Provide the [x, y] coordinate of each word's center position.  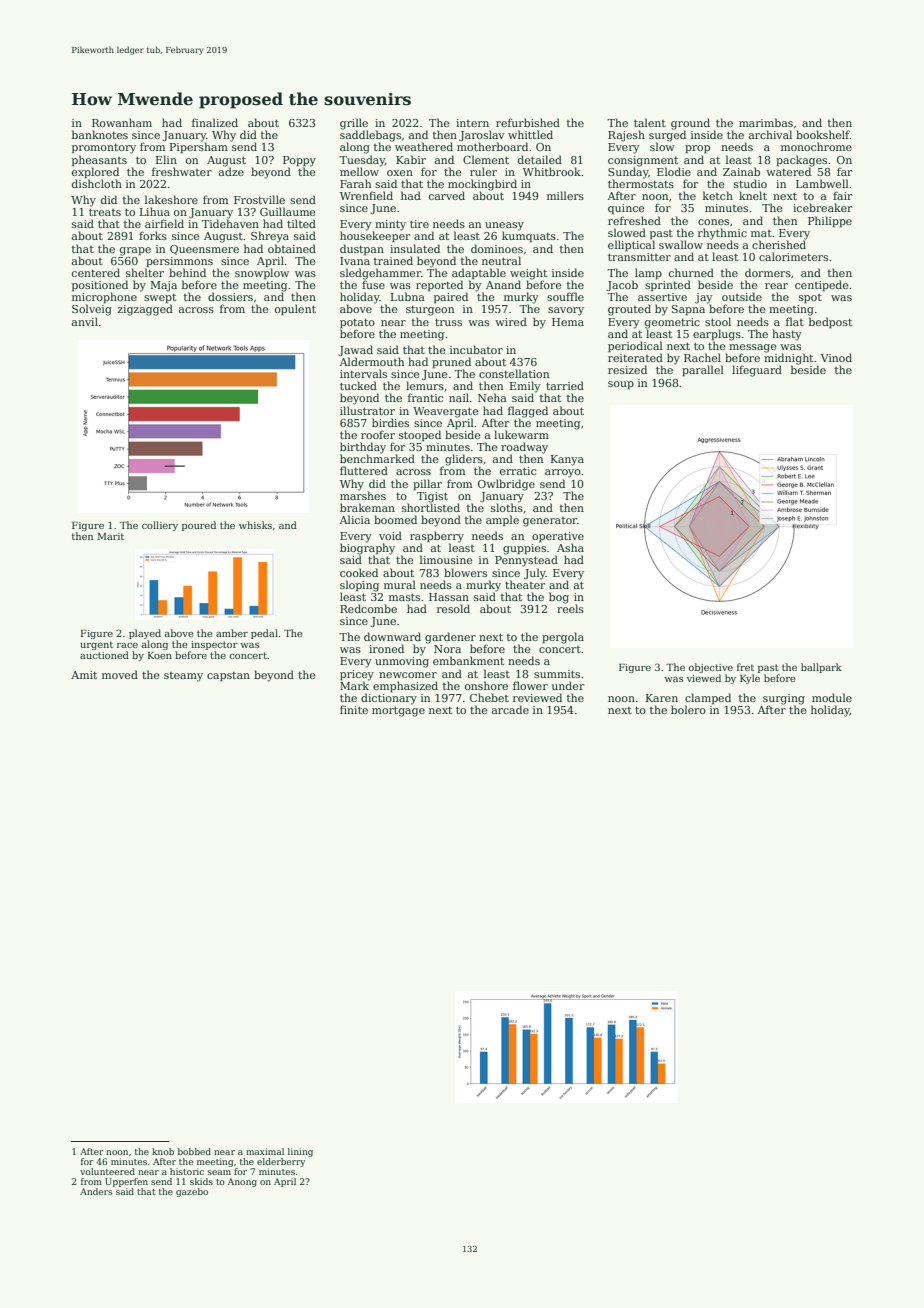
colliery [160, 526]
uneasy [504, 226]
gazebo [192, 1192]
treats [105, 212]
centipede [821, 285]
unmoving [402, 662]
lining [300, 1152]
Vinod [836, 357]
